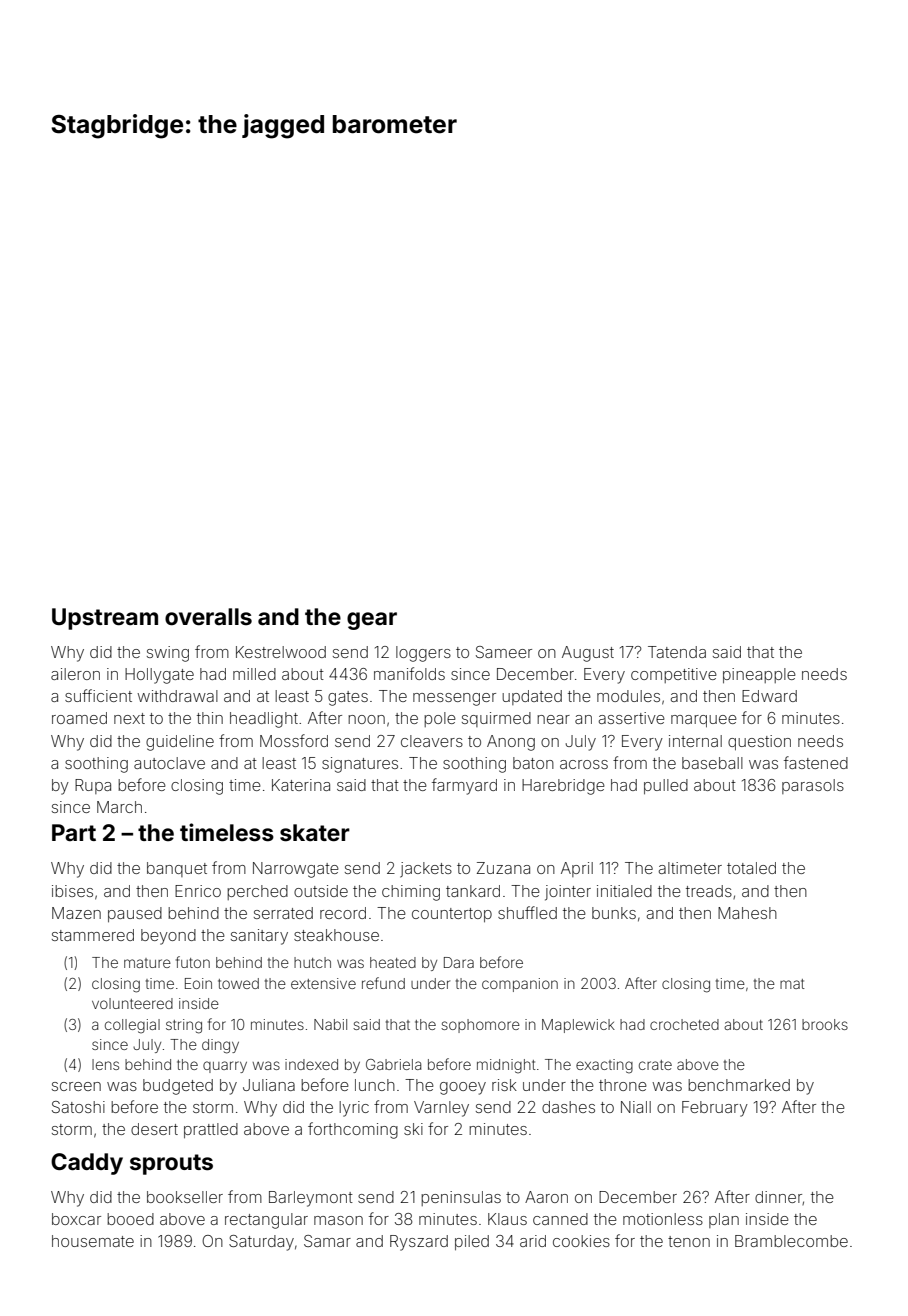 The height and width of the page is (1316, 908). I want to click on skater, so click(315, 833).
